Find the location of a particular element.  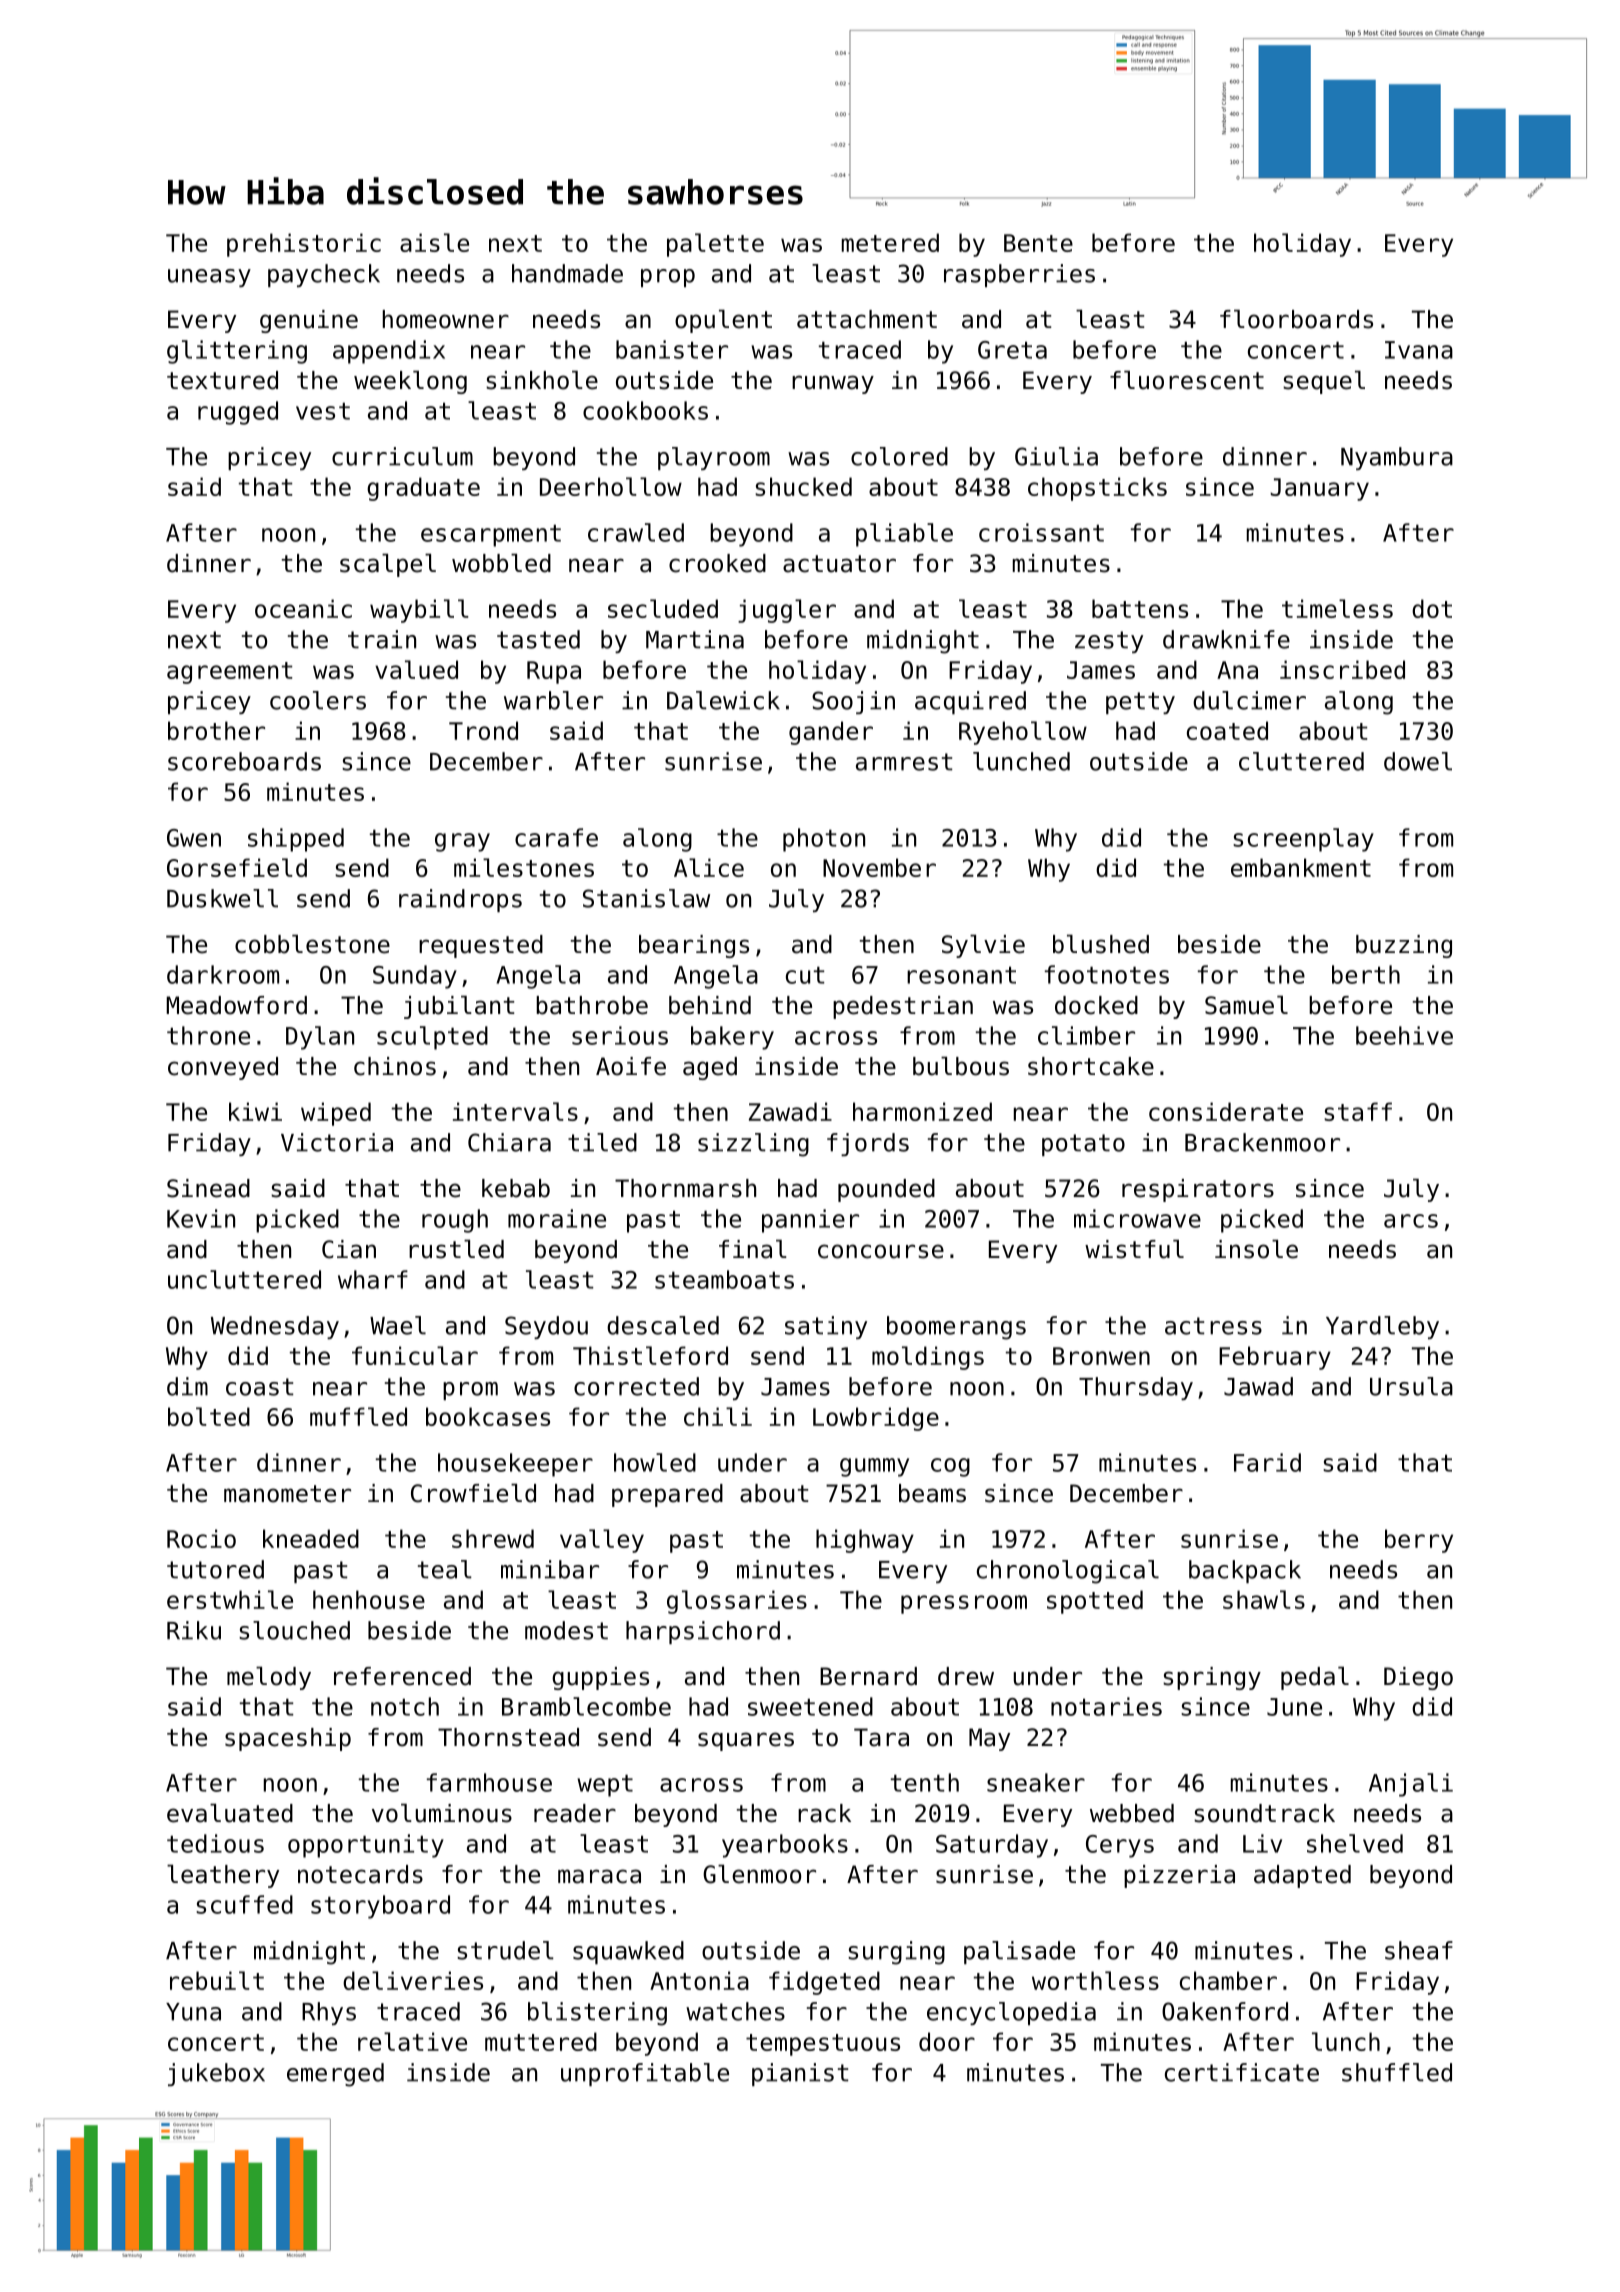

shucked is located at coordinates (803, 486).
